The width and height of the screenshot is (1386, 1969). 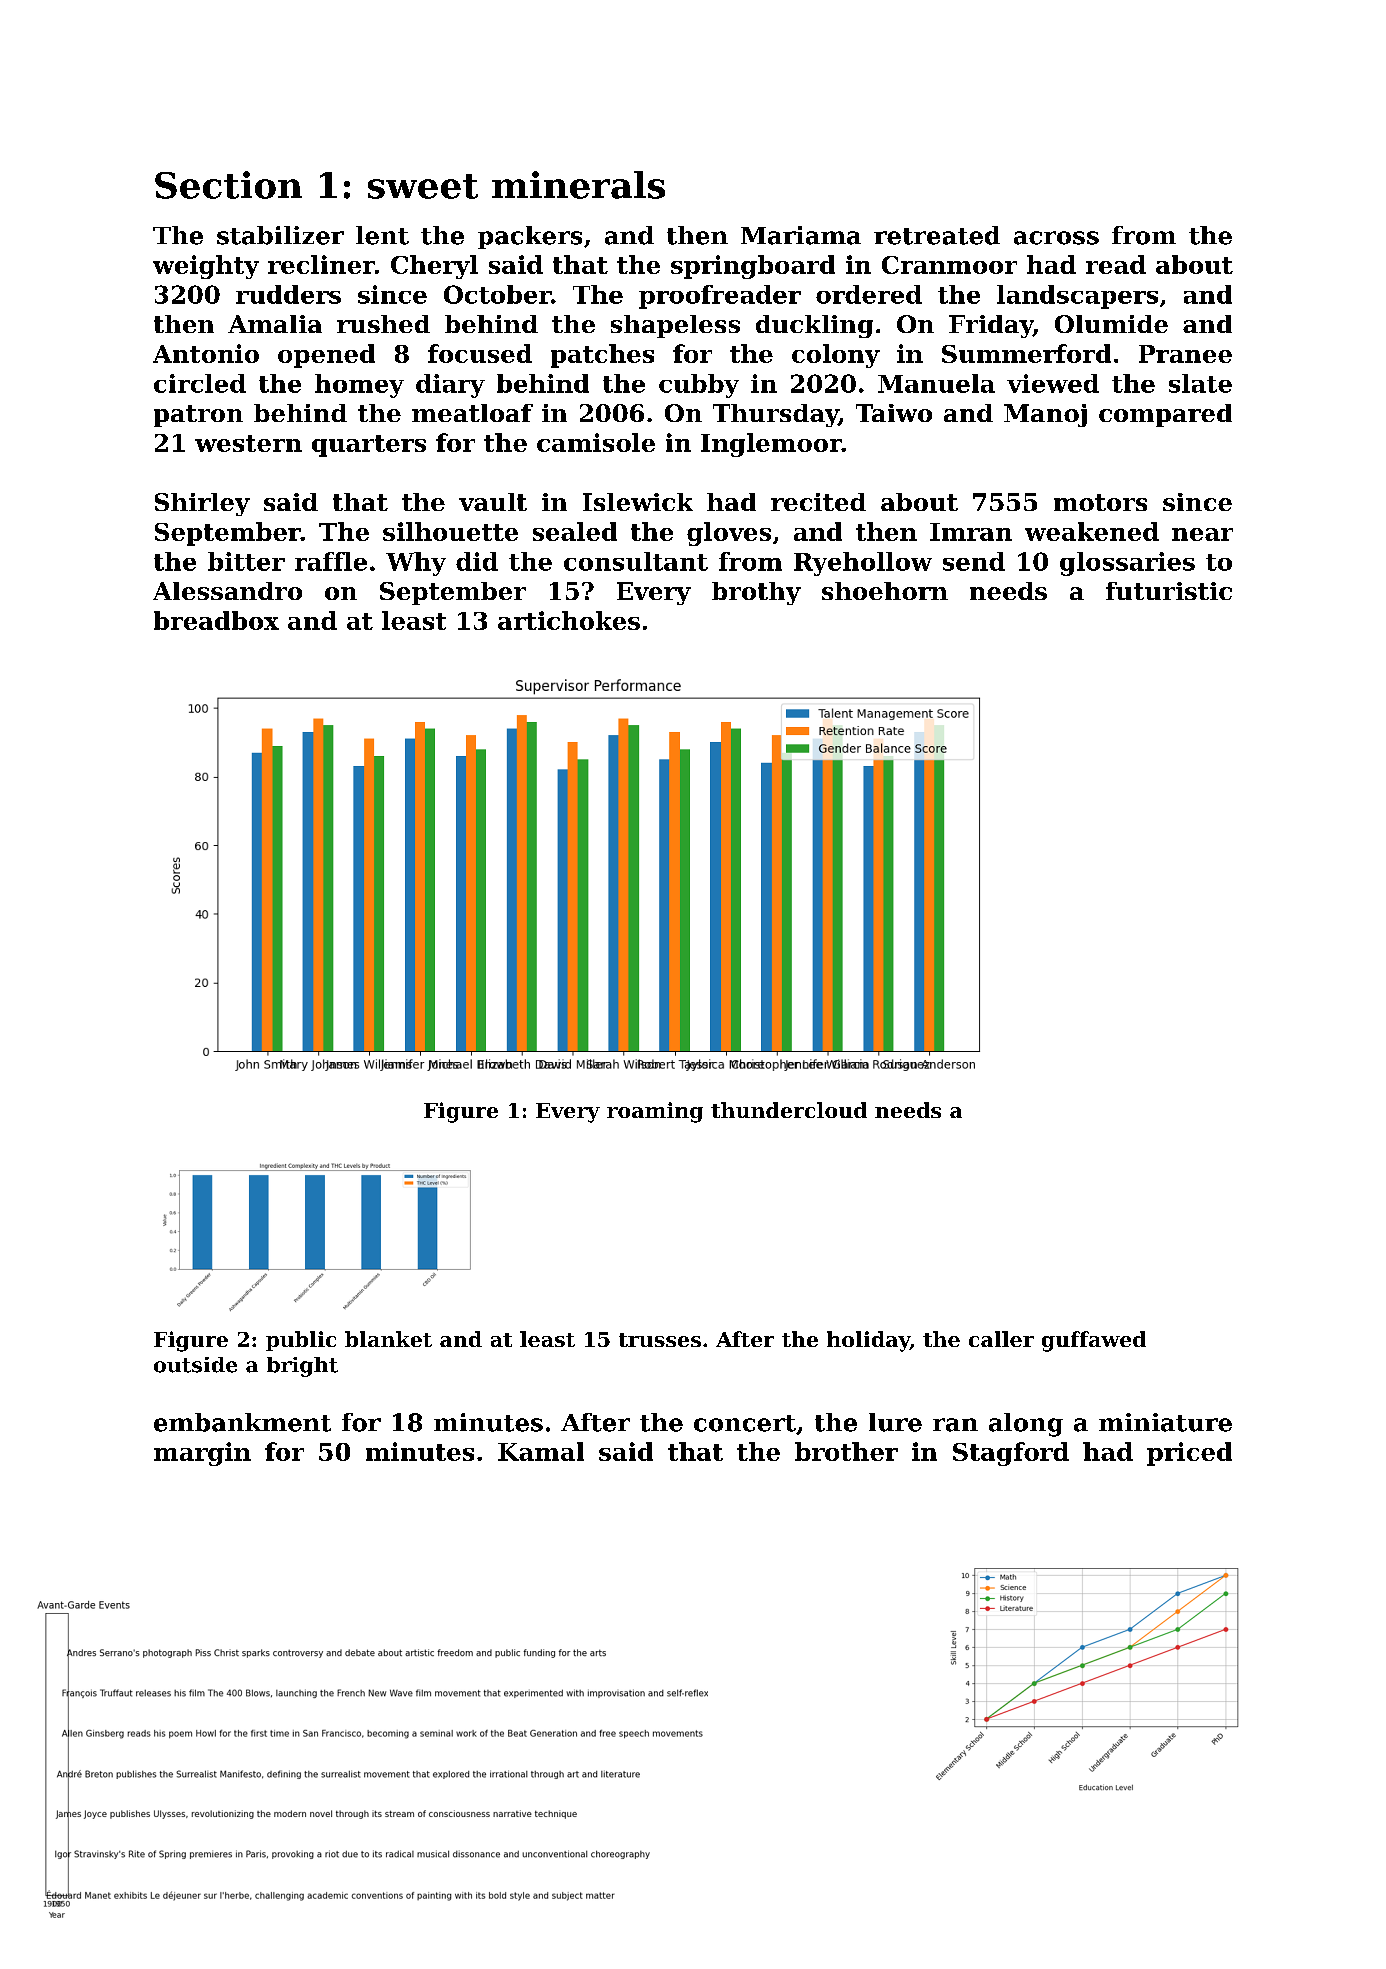 What do you see at coordinates (246, 561) in the screenshot?
I see `bitter` at bounding box center [246, 561].
